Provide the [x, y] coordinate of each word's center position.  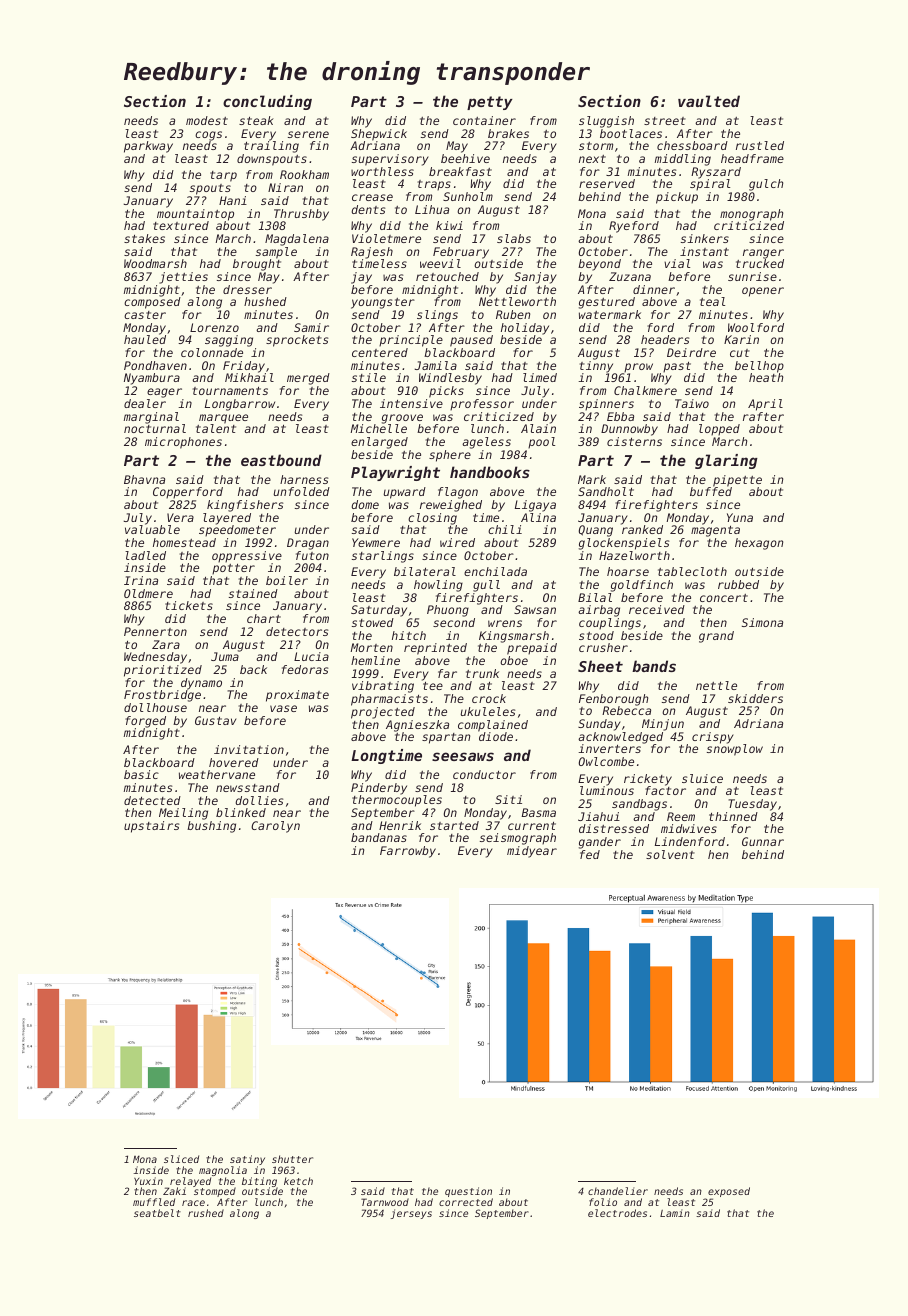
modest [207, 120]
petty [490, 103]
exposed [729, 1193]
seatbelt [157, 1213]
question [469, 1193]
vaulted [709, 101]
